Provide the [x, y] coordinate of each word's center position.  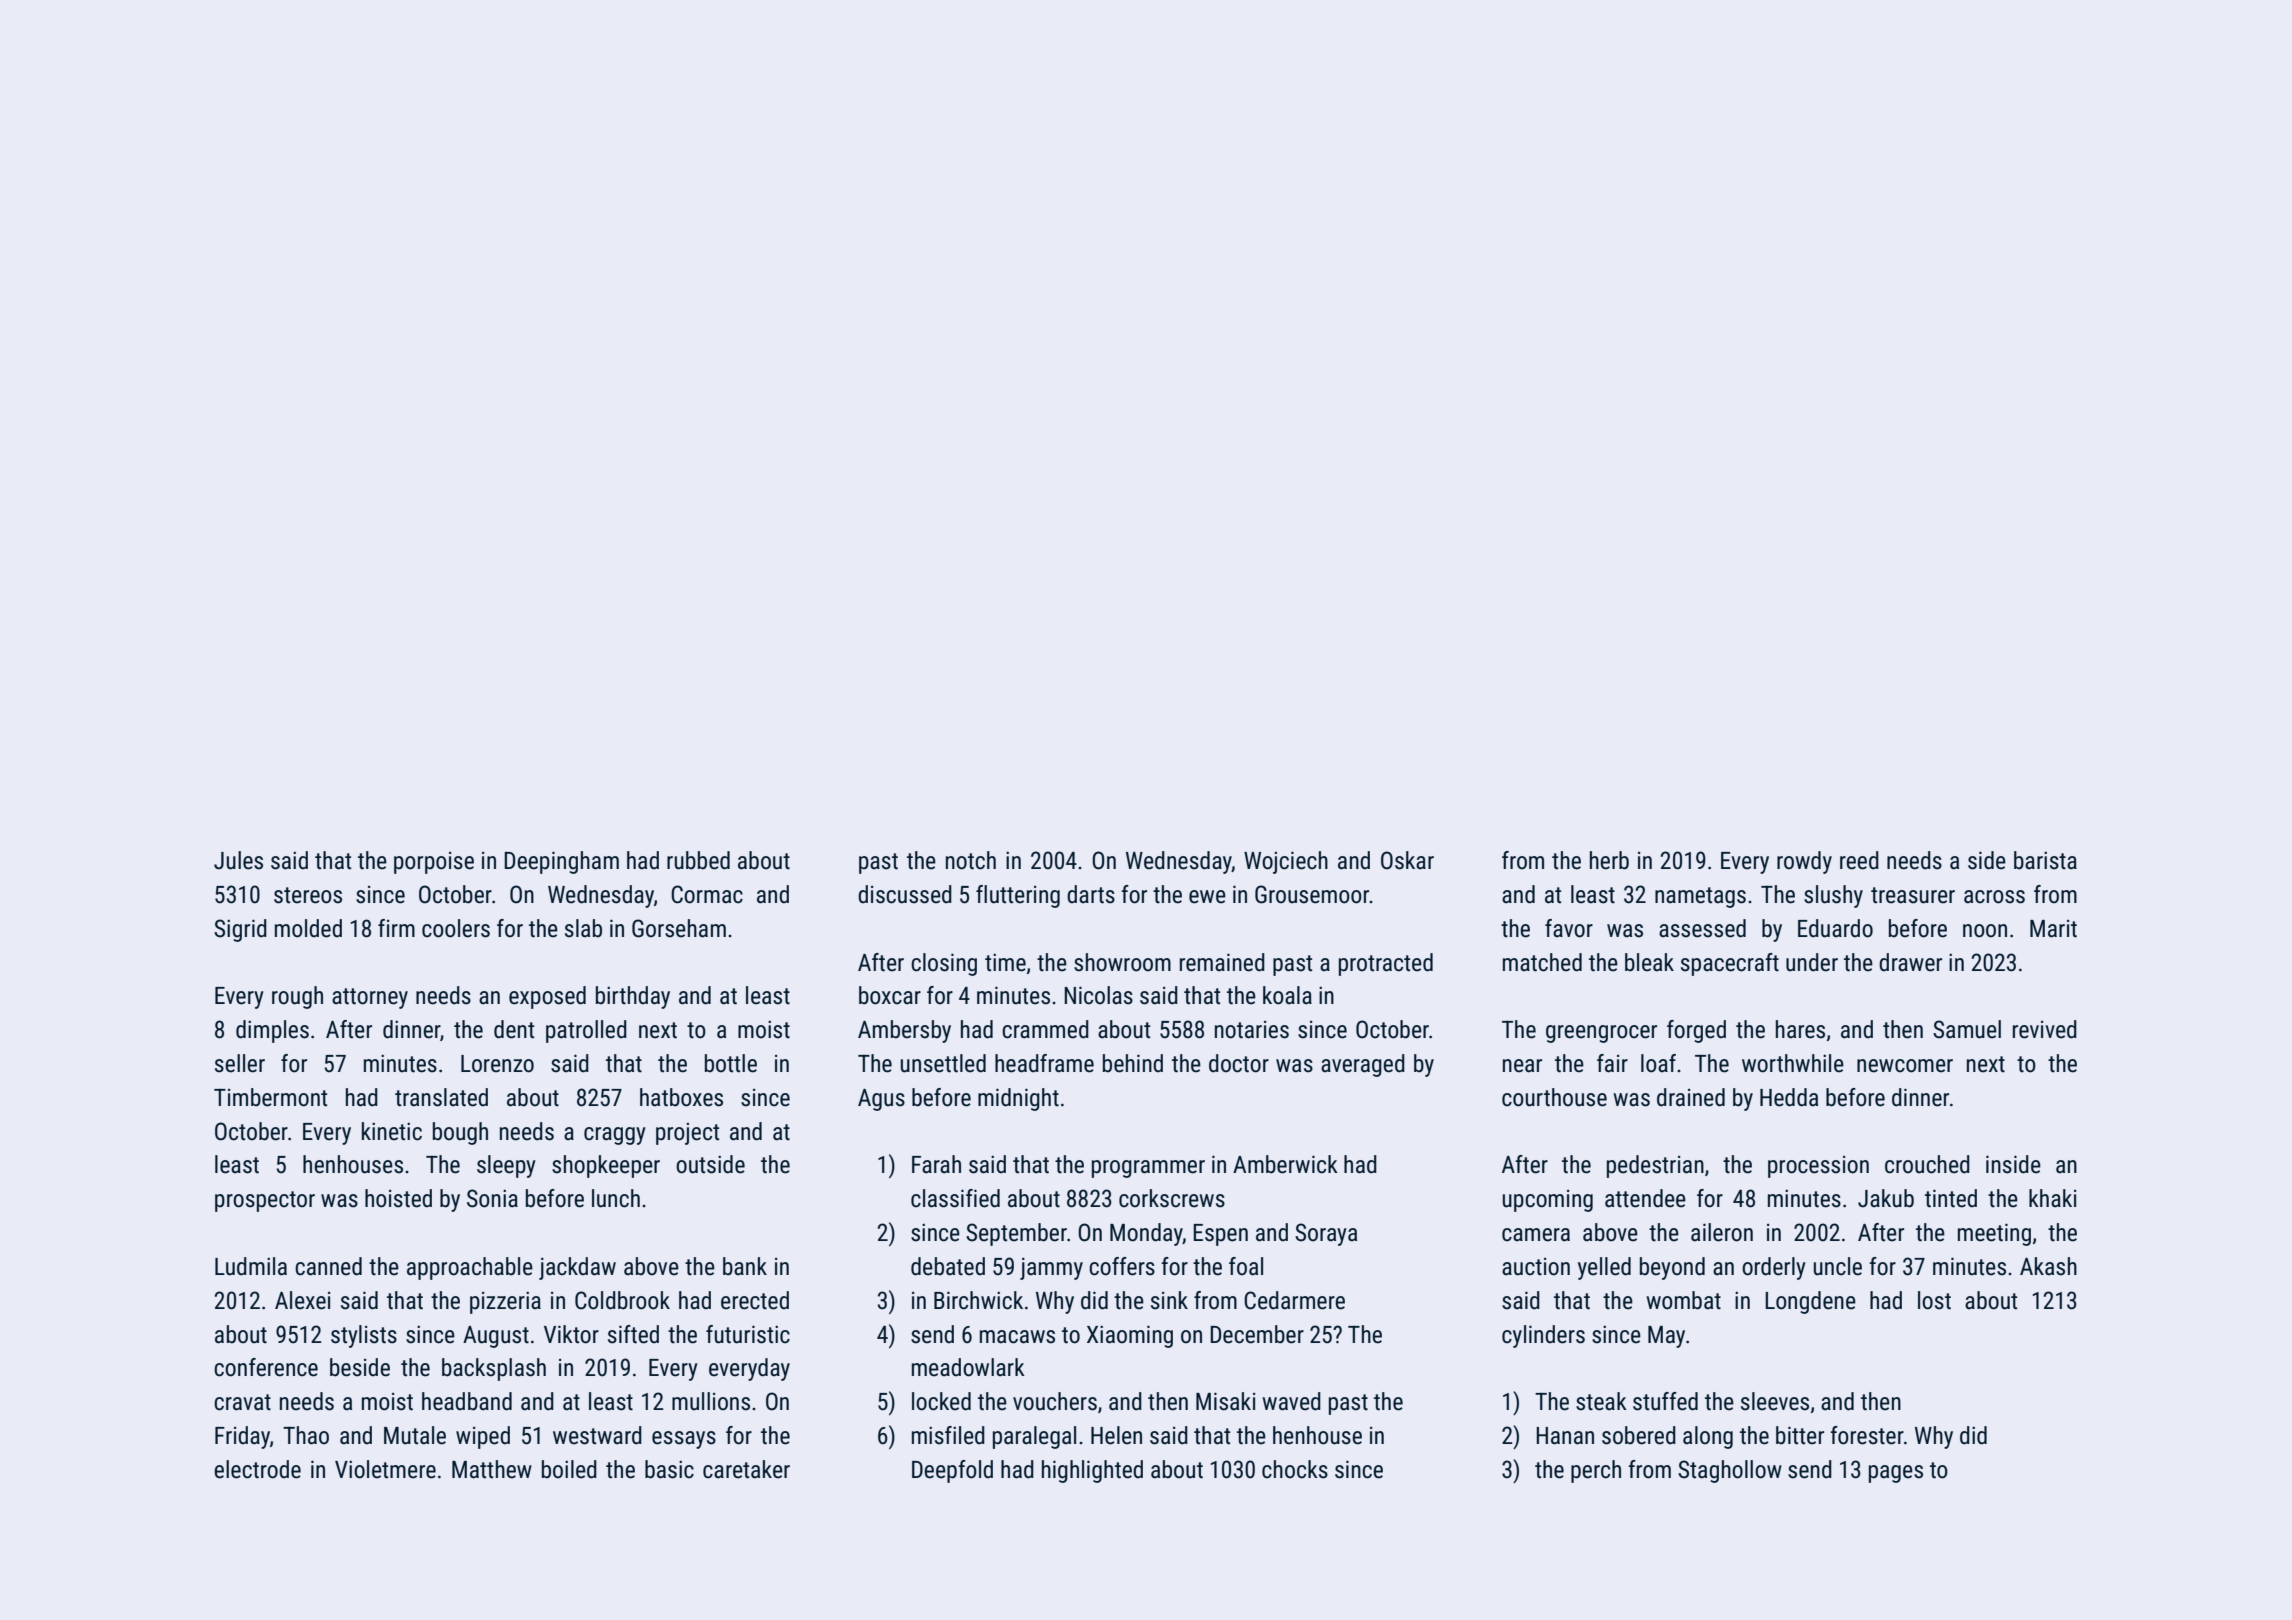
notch [971, 860]
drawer [1910, 962]
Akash [2048, 1266]
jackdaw [577, 1268]
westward [597, 1435]
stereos [308, 895]
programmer [1148, 1169]
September [1016, 1234]
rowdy [1804, 862]
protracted [1386, 964]
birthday [633, 997]
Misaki [1226, 1401]
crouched [1927, 1164]
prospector [265, 1201]
